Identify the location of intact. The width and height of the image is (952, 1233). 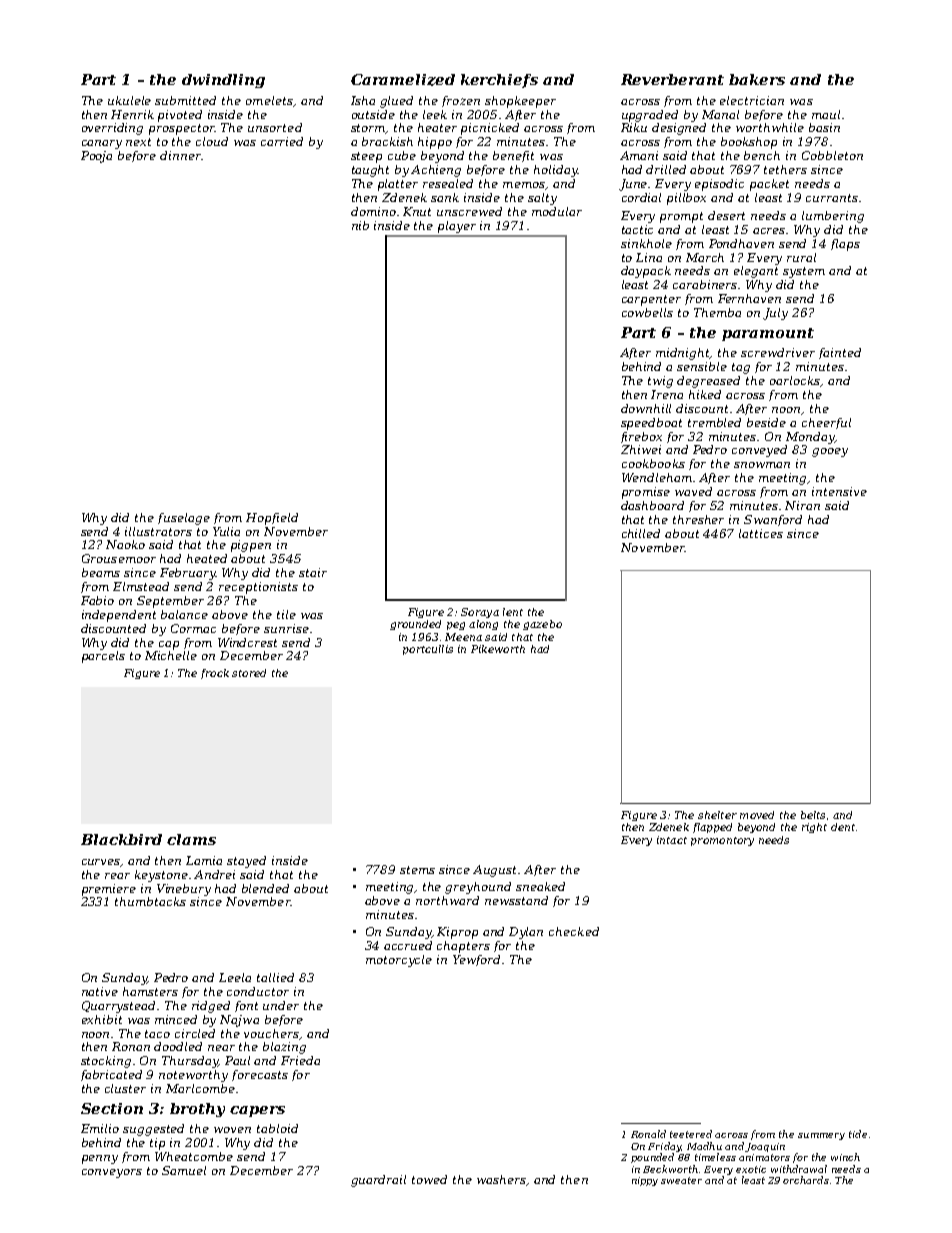
(672, 840).
